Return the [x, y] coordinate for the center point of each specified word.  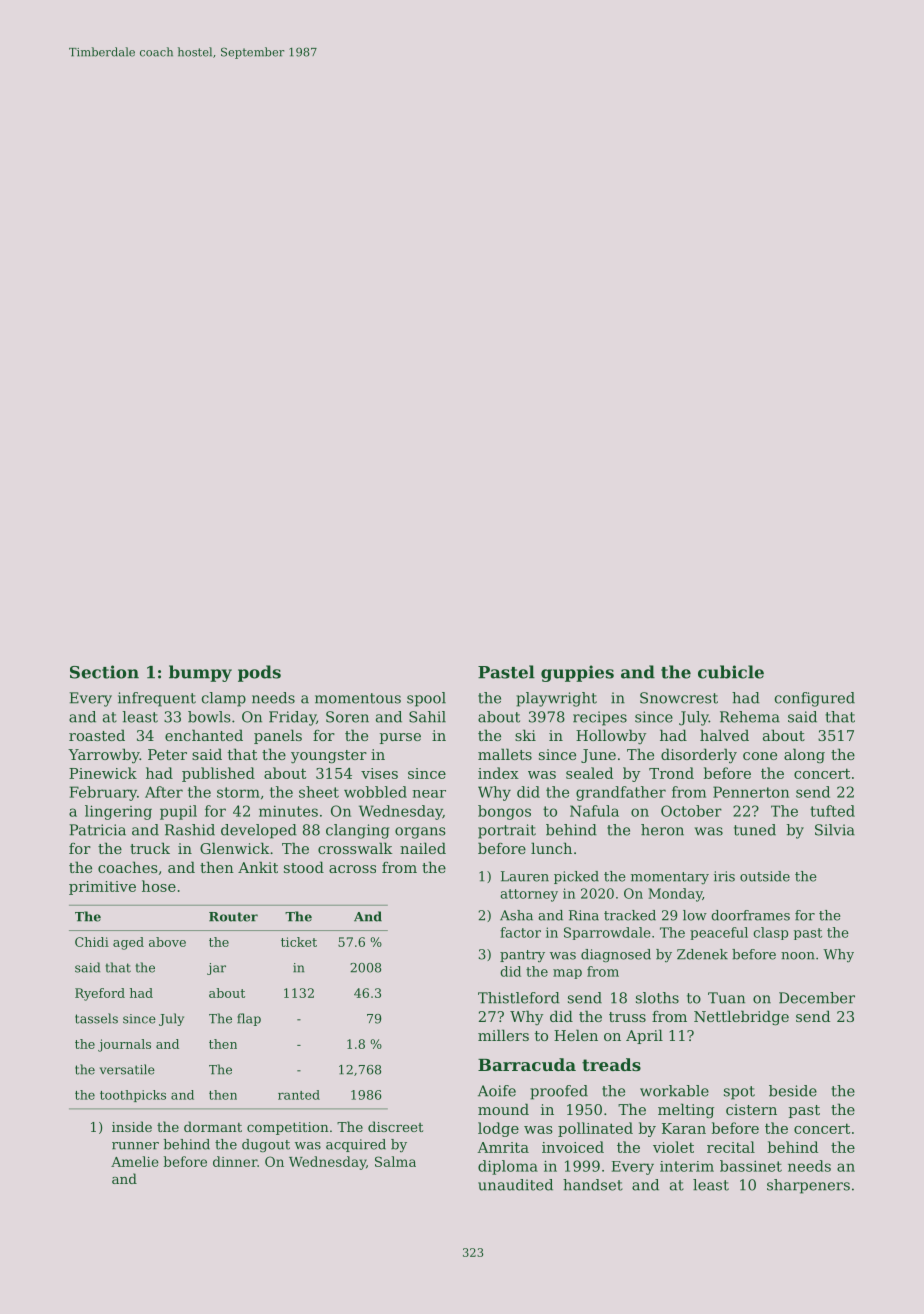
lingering [118, 812]
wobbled [375, 792]
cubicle [731, 672]
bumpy [200, 673]
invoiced [573, 1147]
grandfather [621, 793]
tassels [96, 1018]
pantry [522, 956]
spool [426, 699]
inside [132, 1126]
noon [798, 956]
